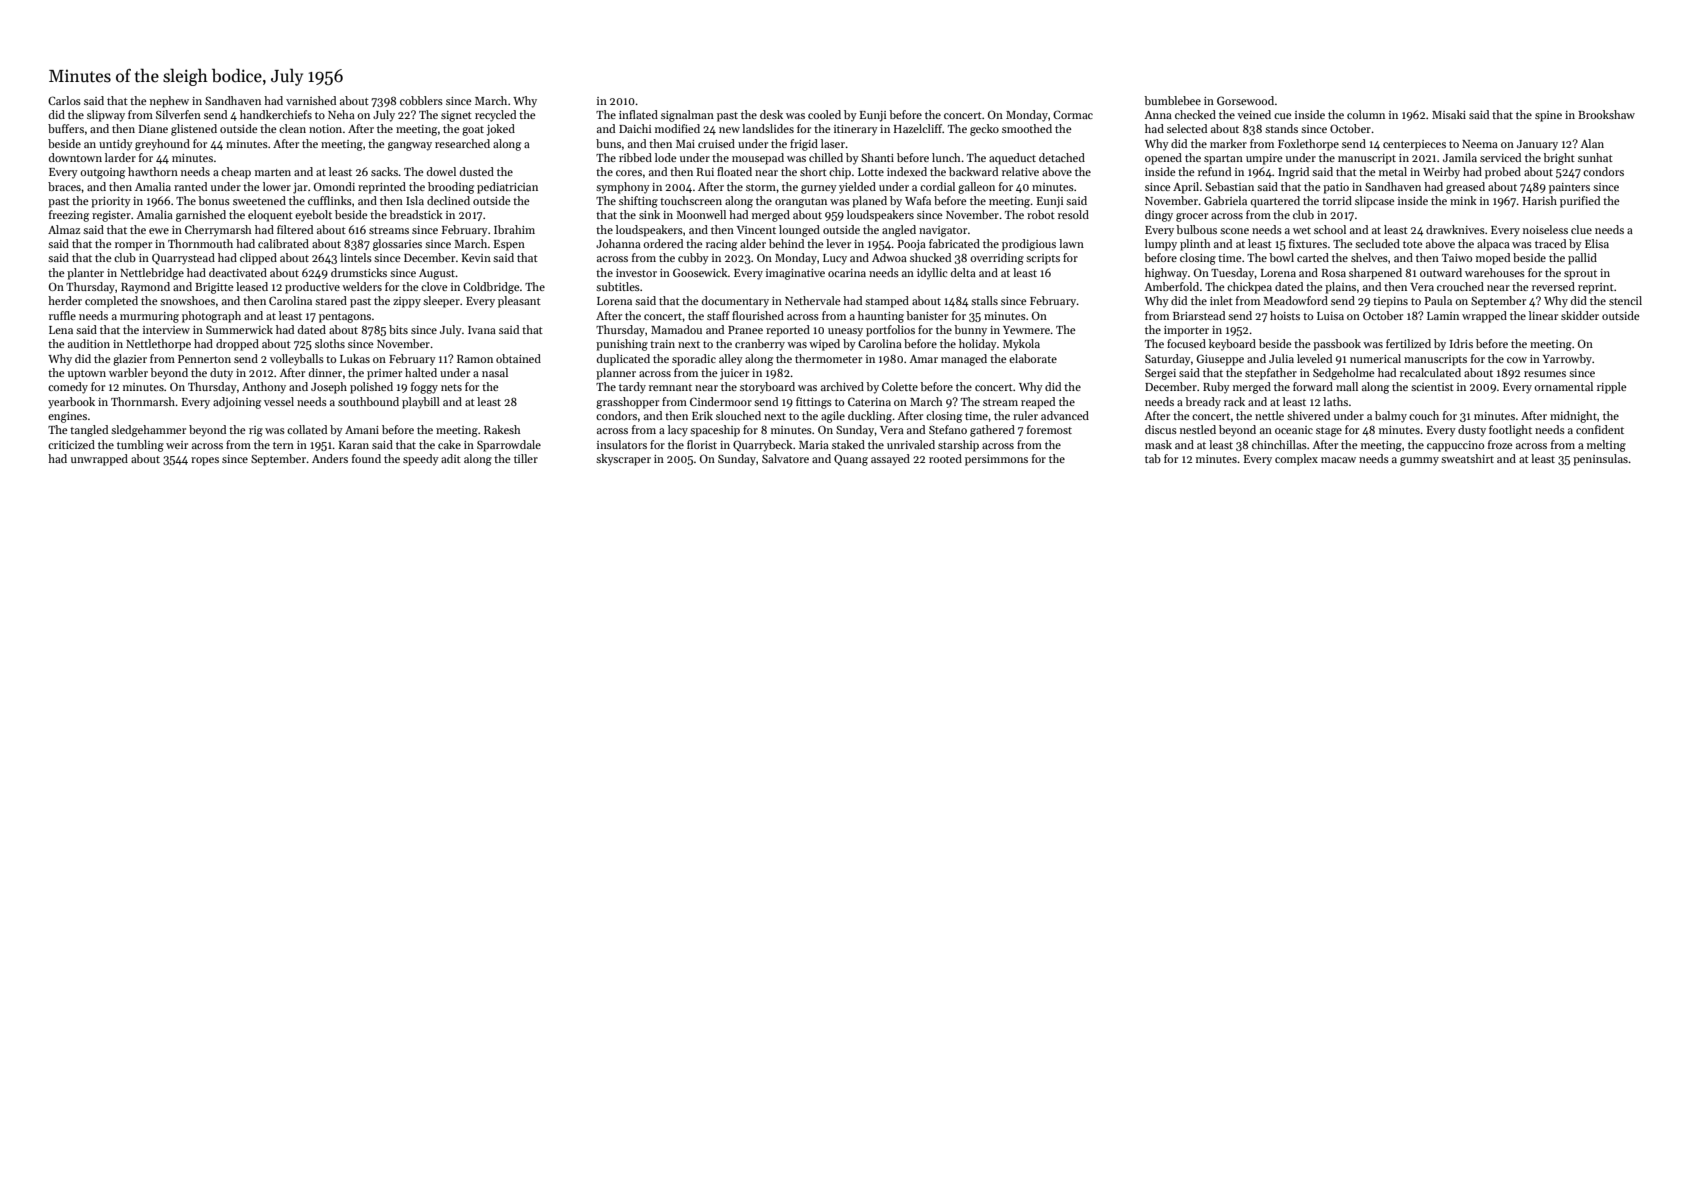  What do you see at coordinates (623, 460) in the screenshot?
I see `skyscraper` at bounding box center [623, 460].
